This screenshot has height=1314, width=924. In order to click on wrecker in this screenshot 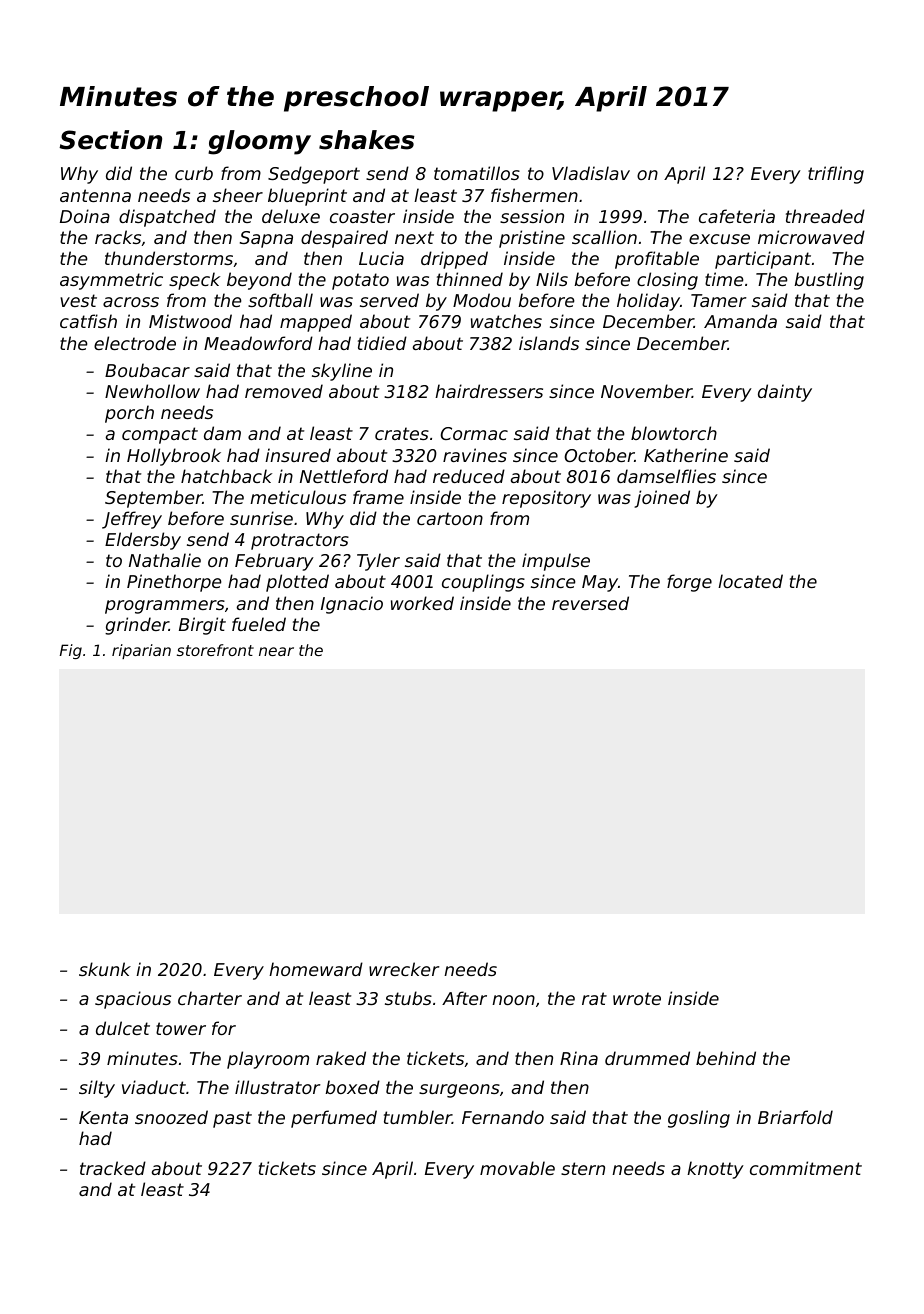, I will do `click(404, 969)`.
